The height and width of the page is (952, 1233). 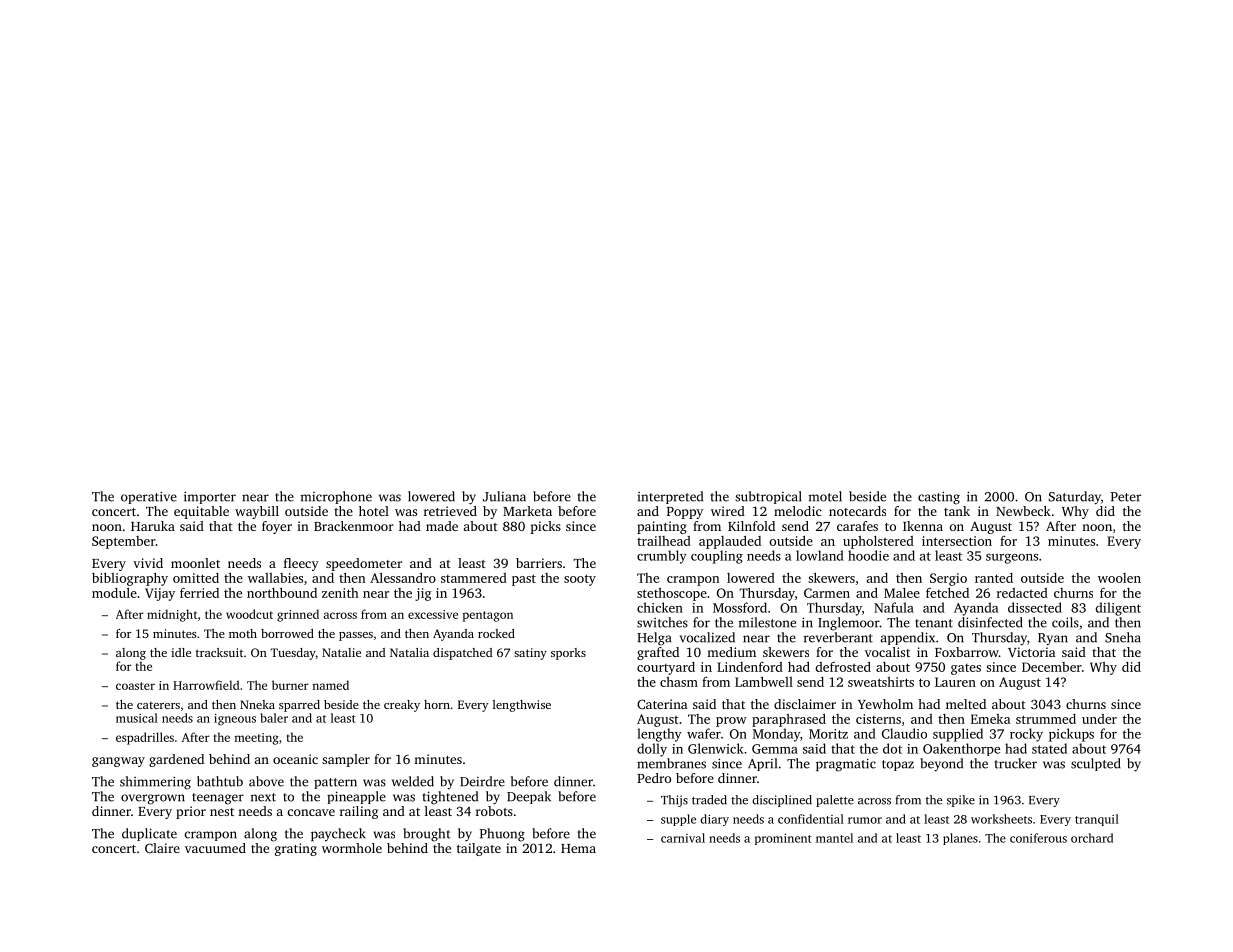 I want to click on dissected, so click(x=1035, y=607).
